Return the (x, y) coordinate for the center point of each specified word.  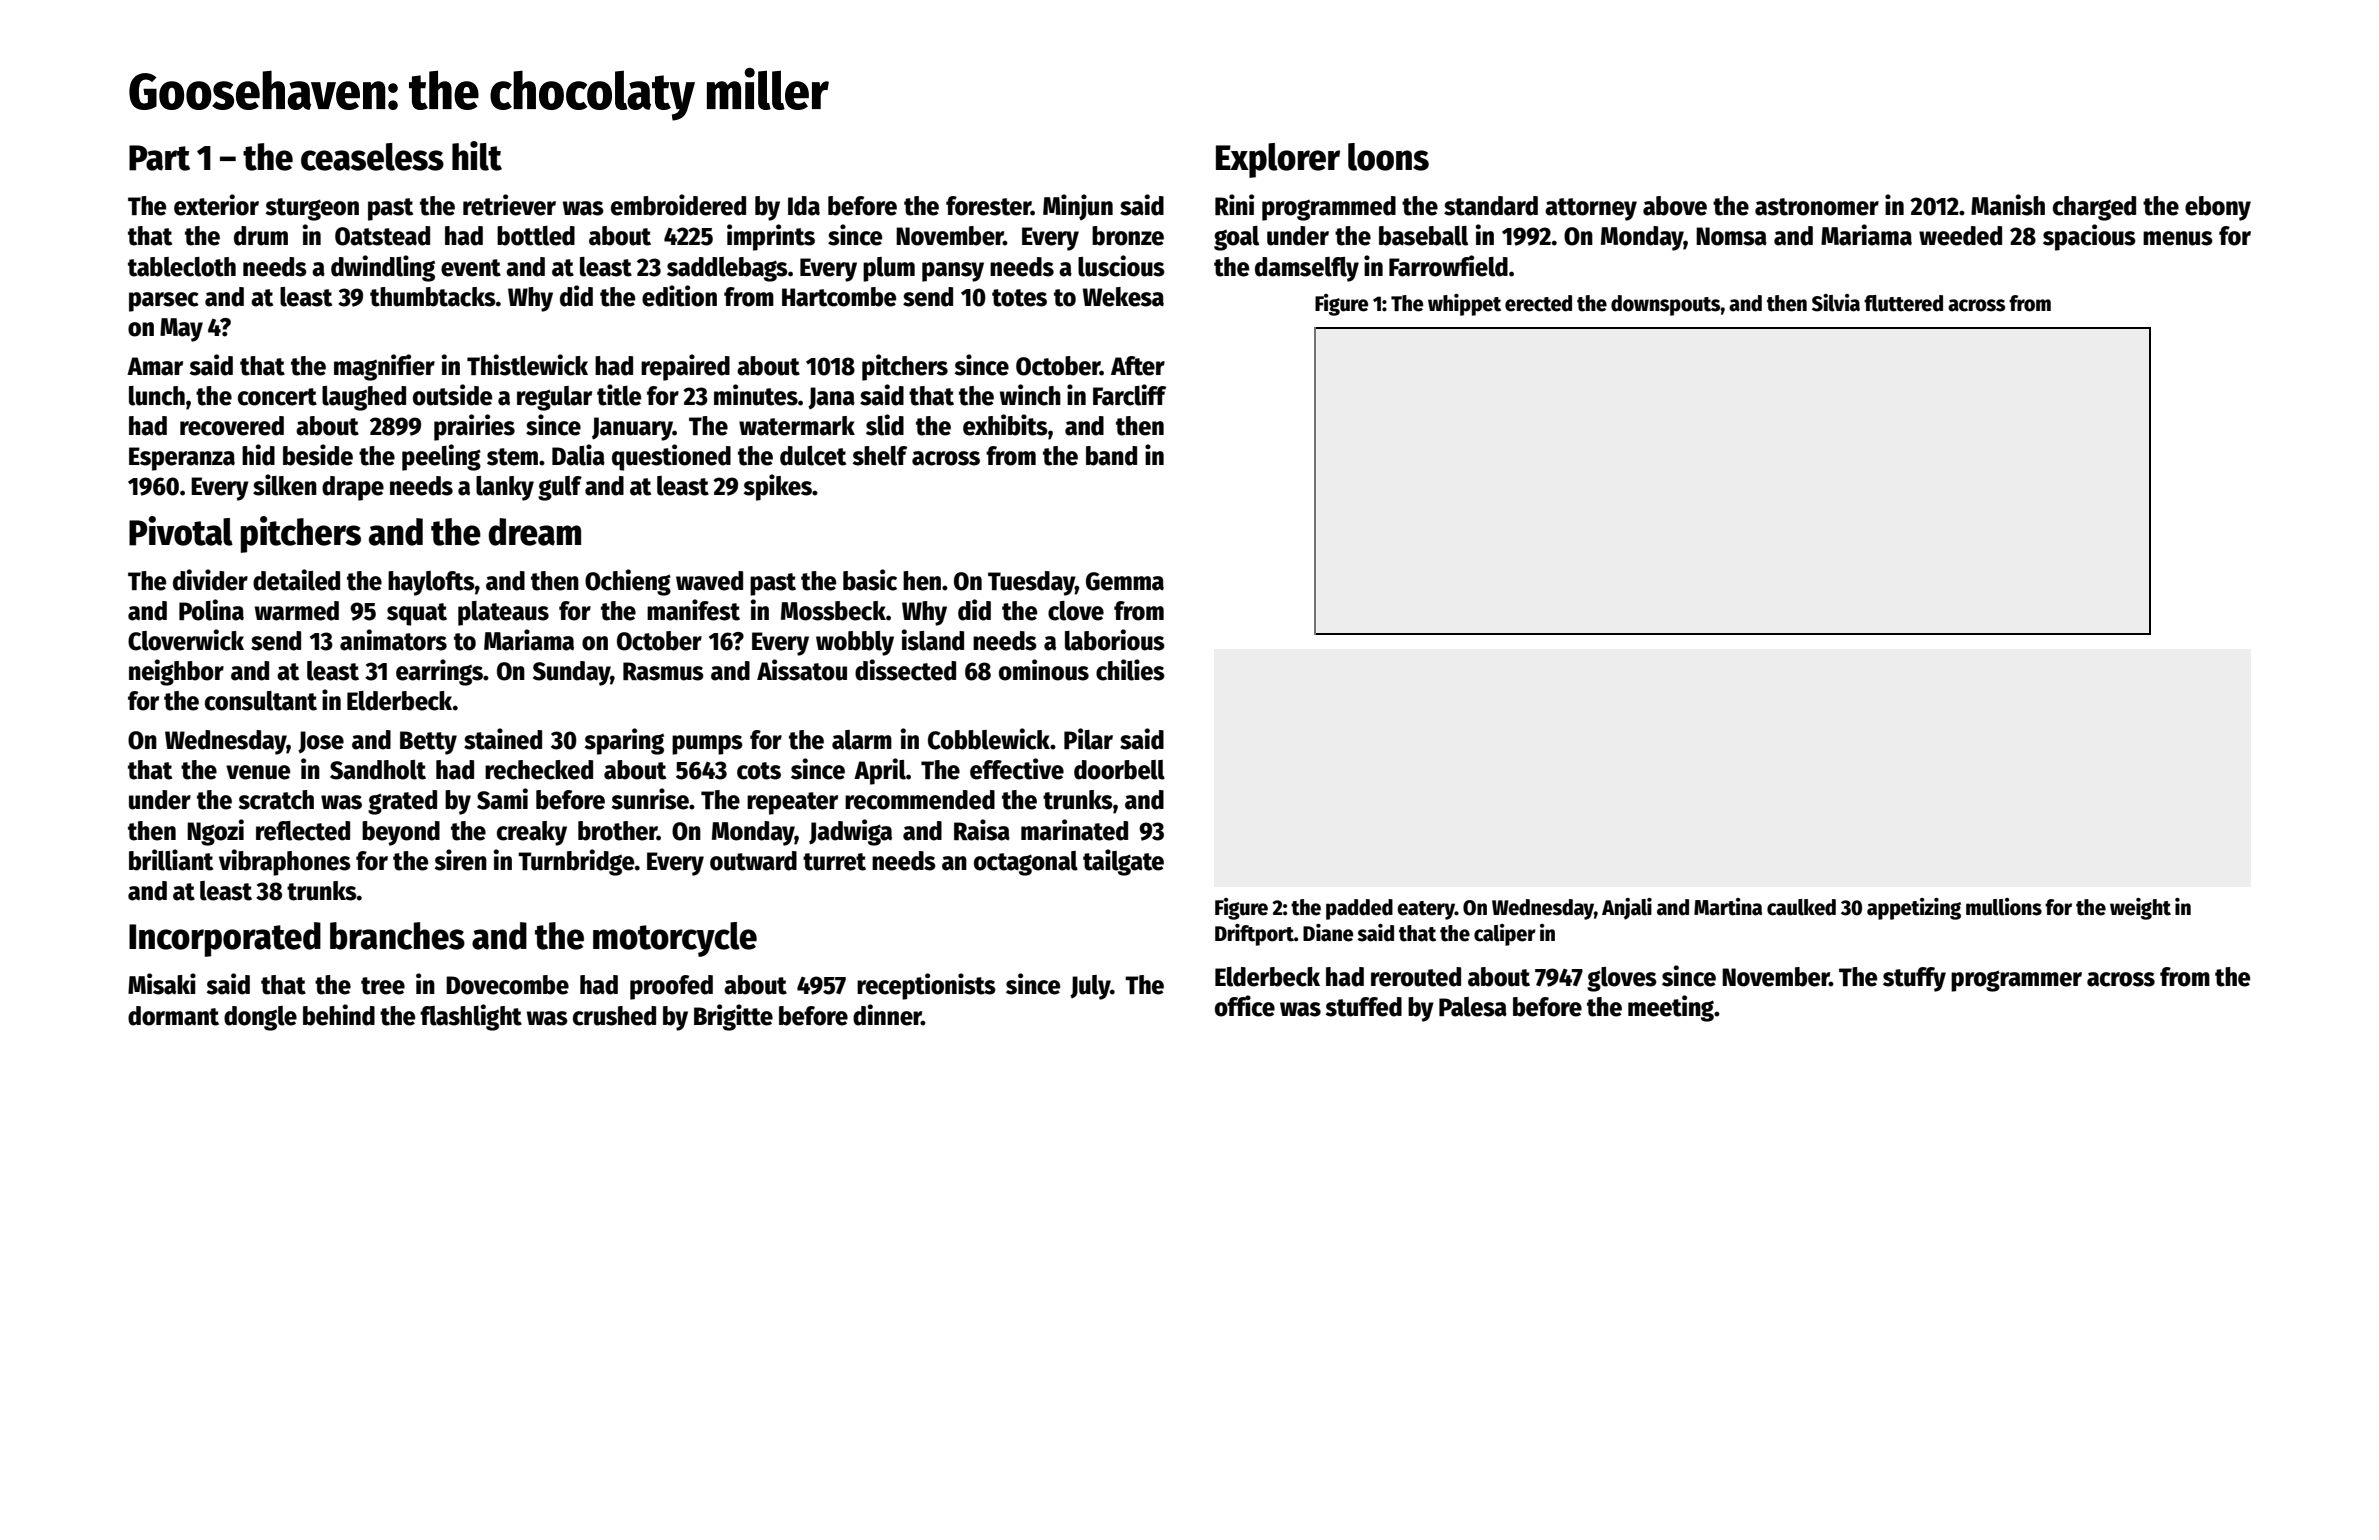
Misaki (162, 984)
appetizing (1914, 909)
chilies (1130, 670)
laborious (1115, 640)
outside (452, 395)
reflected (303, 831)
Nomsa (1731, 236)
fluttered (1903, 303)
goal (1236, 238)
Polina (211, 610)
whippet (1464, 305)
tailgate (1123, 862)
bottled (536, 236)
